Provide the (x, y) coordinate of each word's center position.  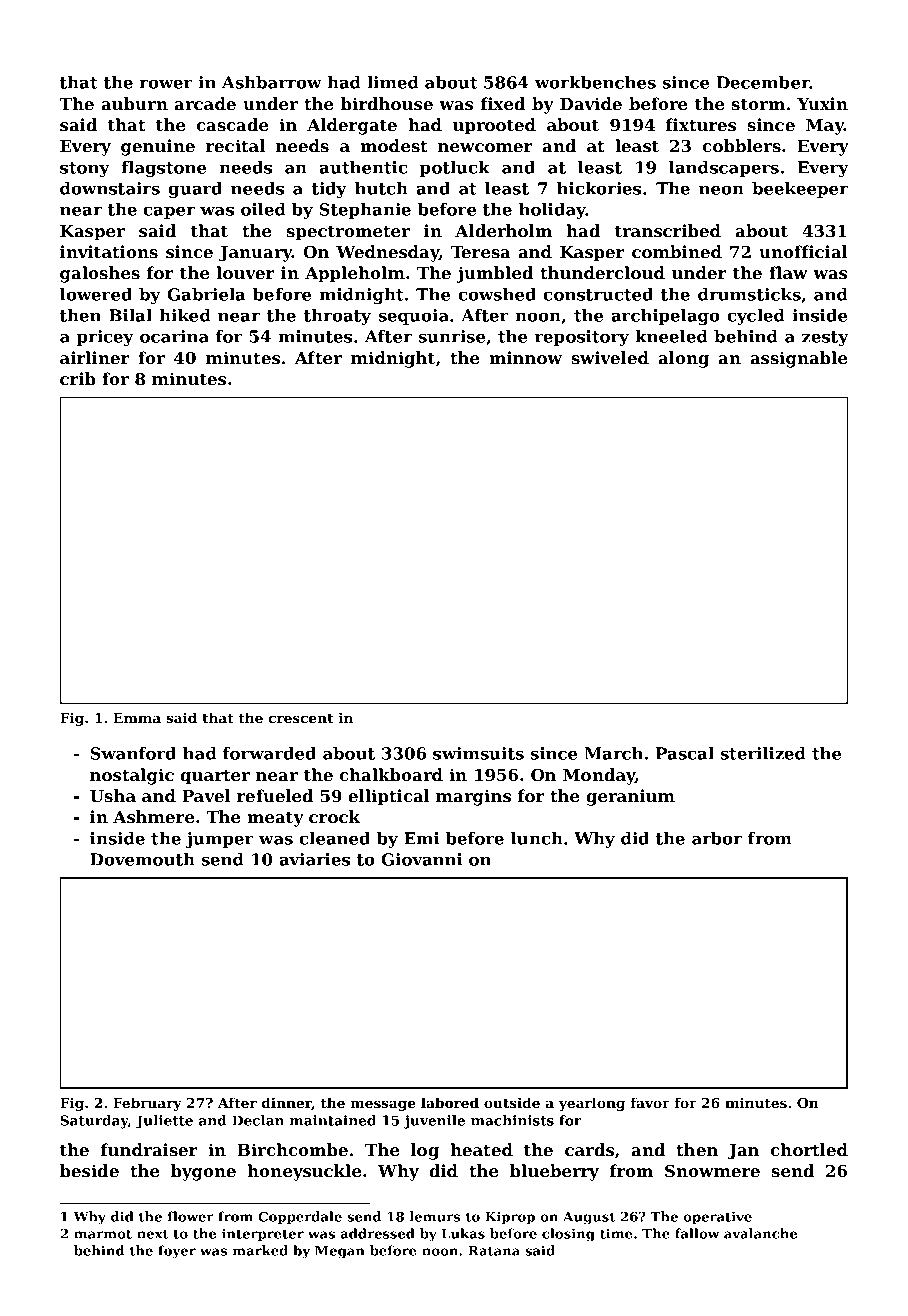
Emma (137, 718)
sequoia (413, 317)
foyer (177, 1252)
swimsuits (478, 753)
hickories (599, 188)
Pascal (685, 753)
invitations (109, 251)
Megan (340, 1252)
